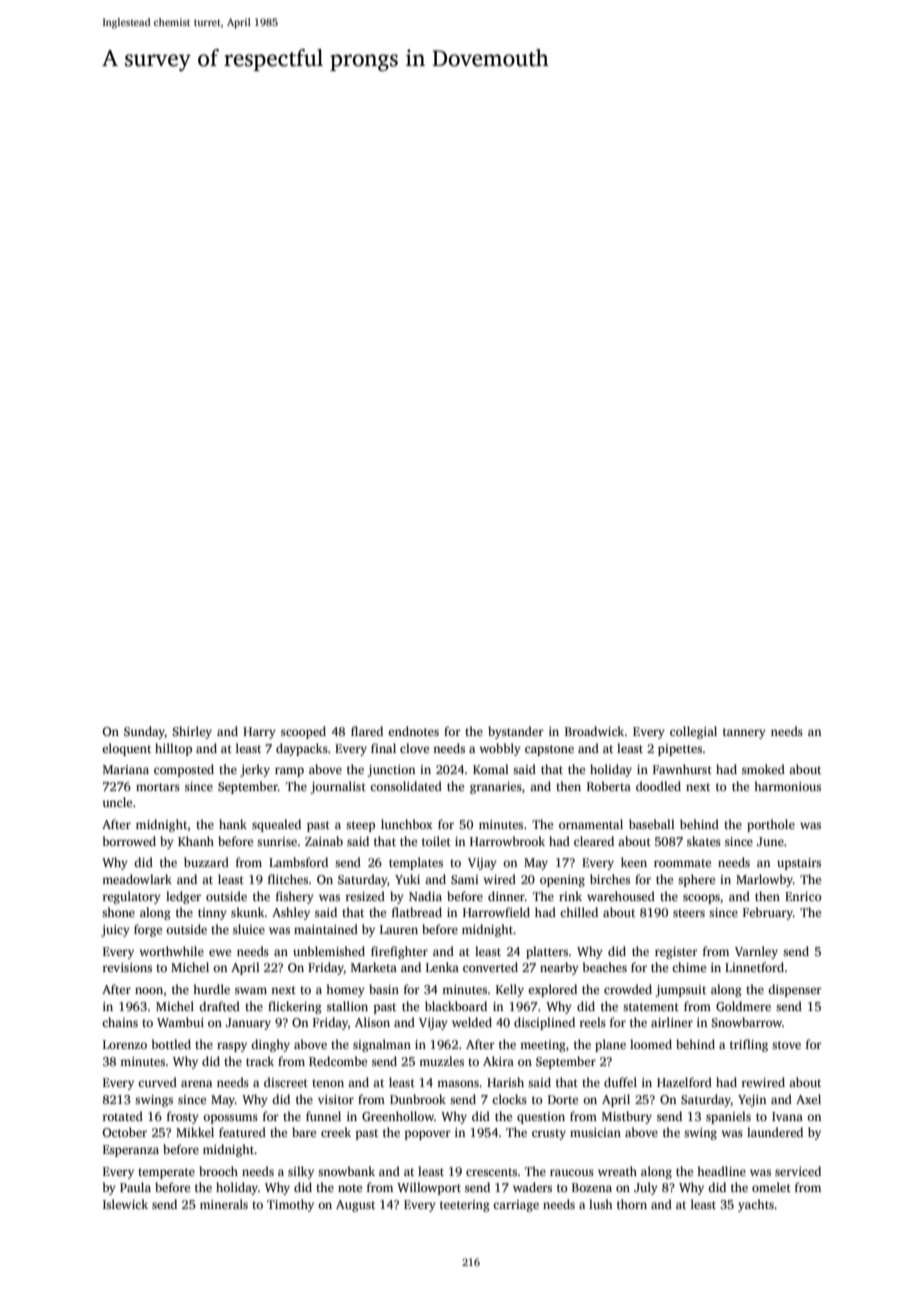  Describe the element at coordinates (224, 1204) in the document. I see `minerals` at that location.
